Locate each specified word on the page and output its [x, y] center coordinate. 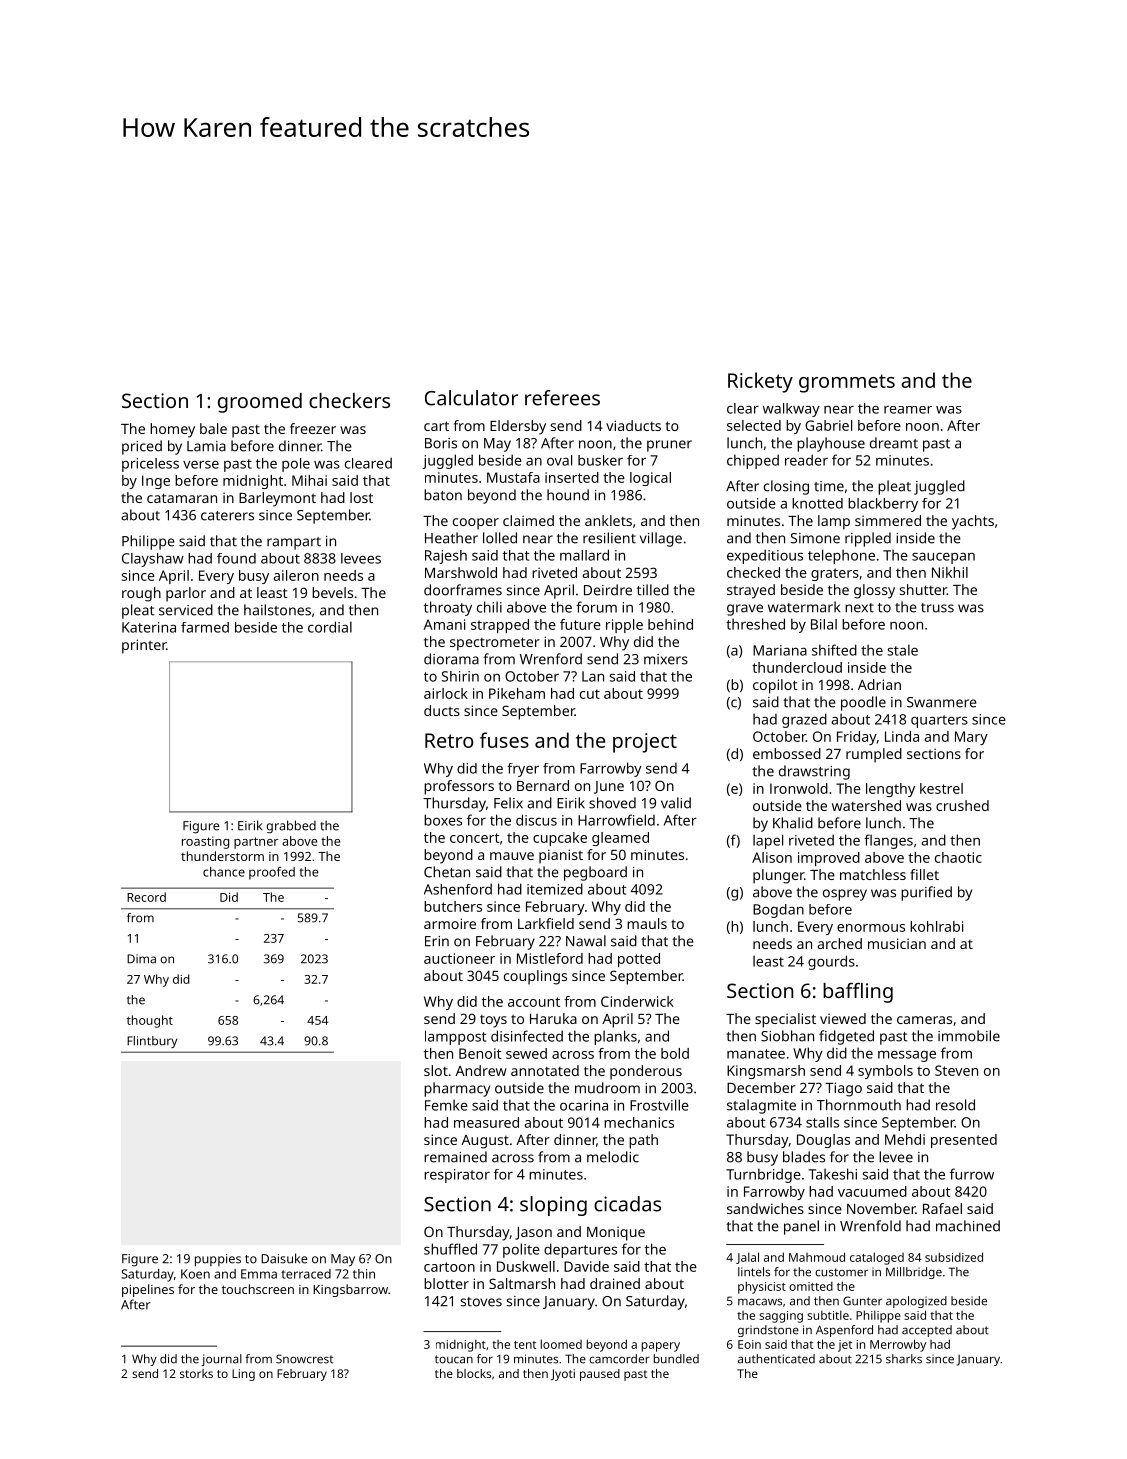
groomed [260, 403]
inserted [572, 477]
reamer [908, 410]
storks [196, 1373]
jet [845, 1346]
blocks [474, 1373]
